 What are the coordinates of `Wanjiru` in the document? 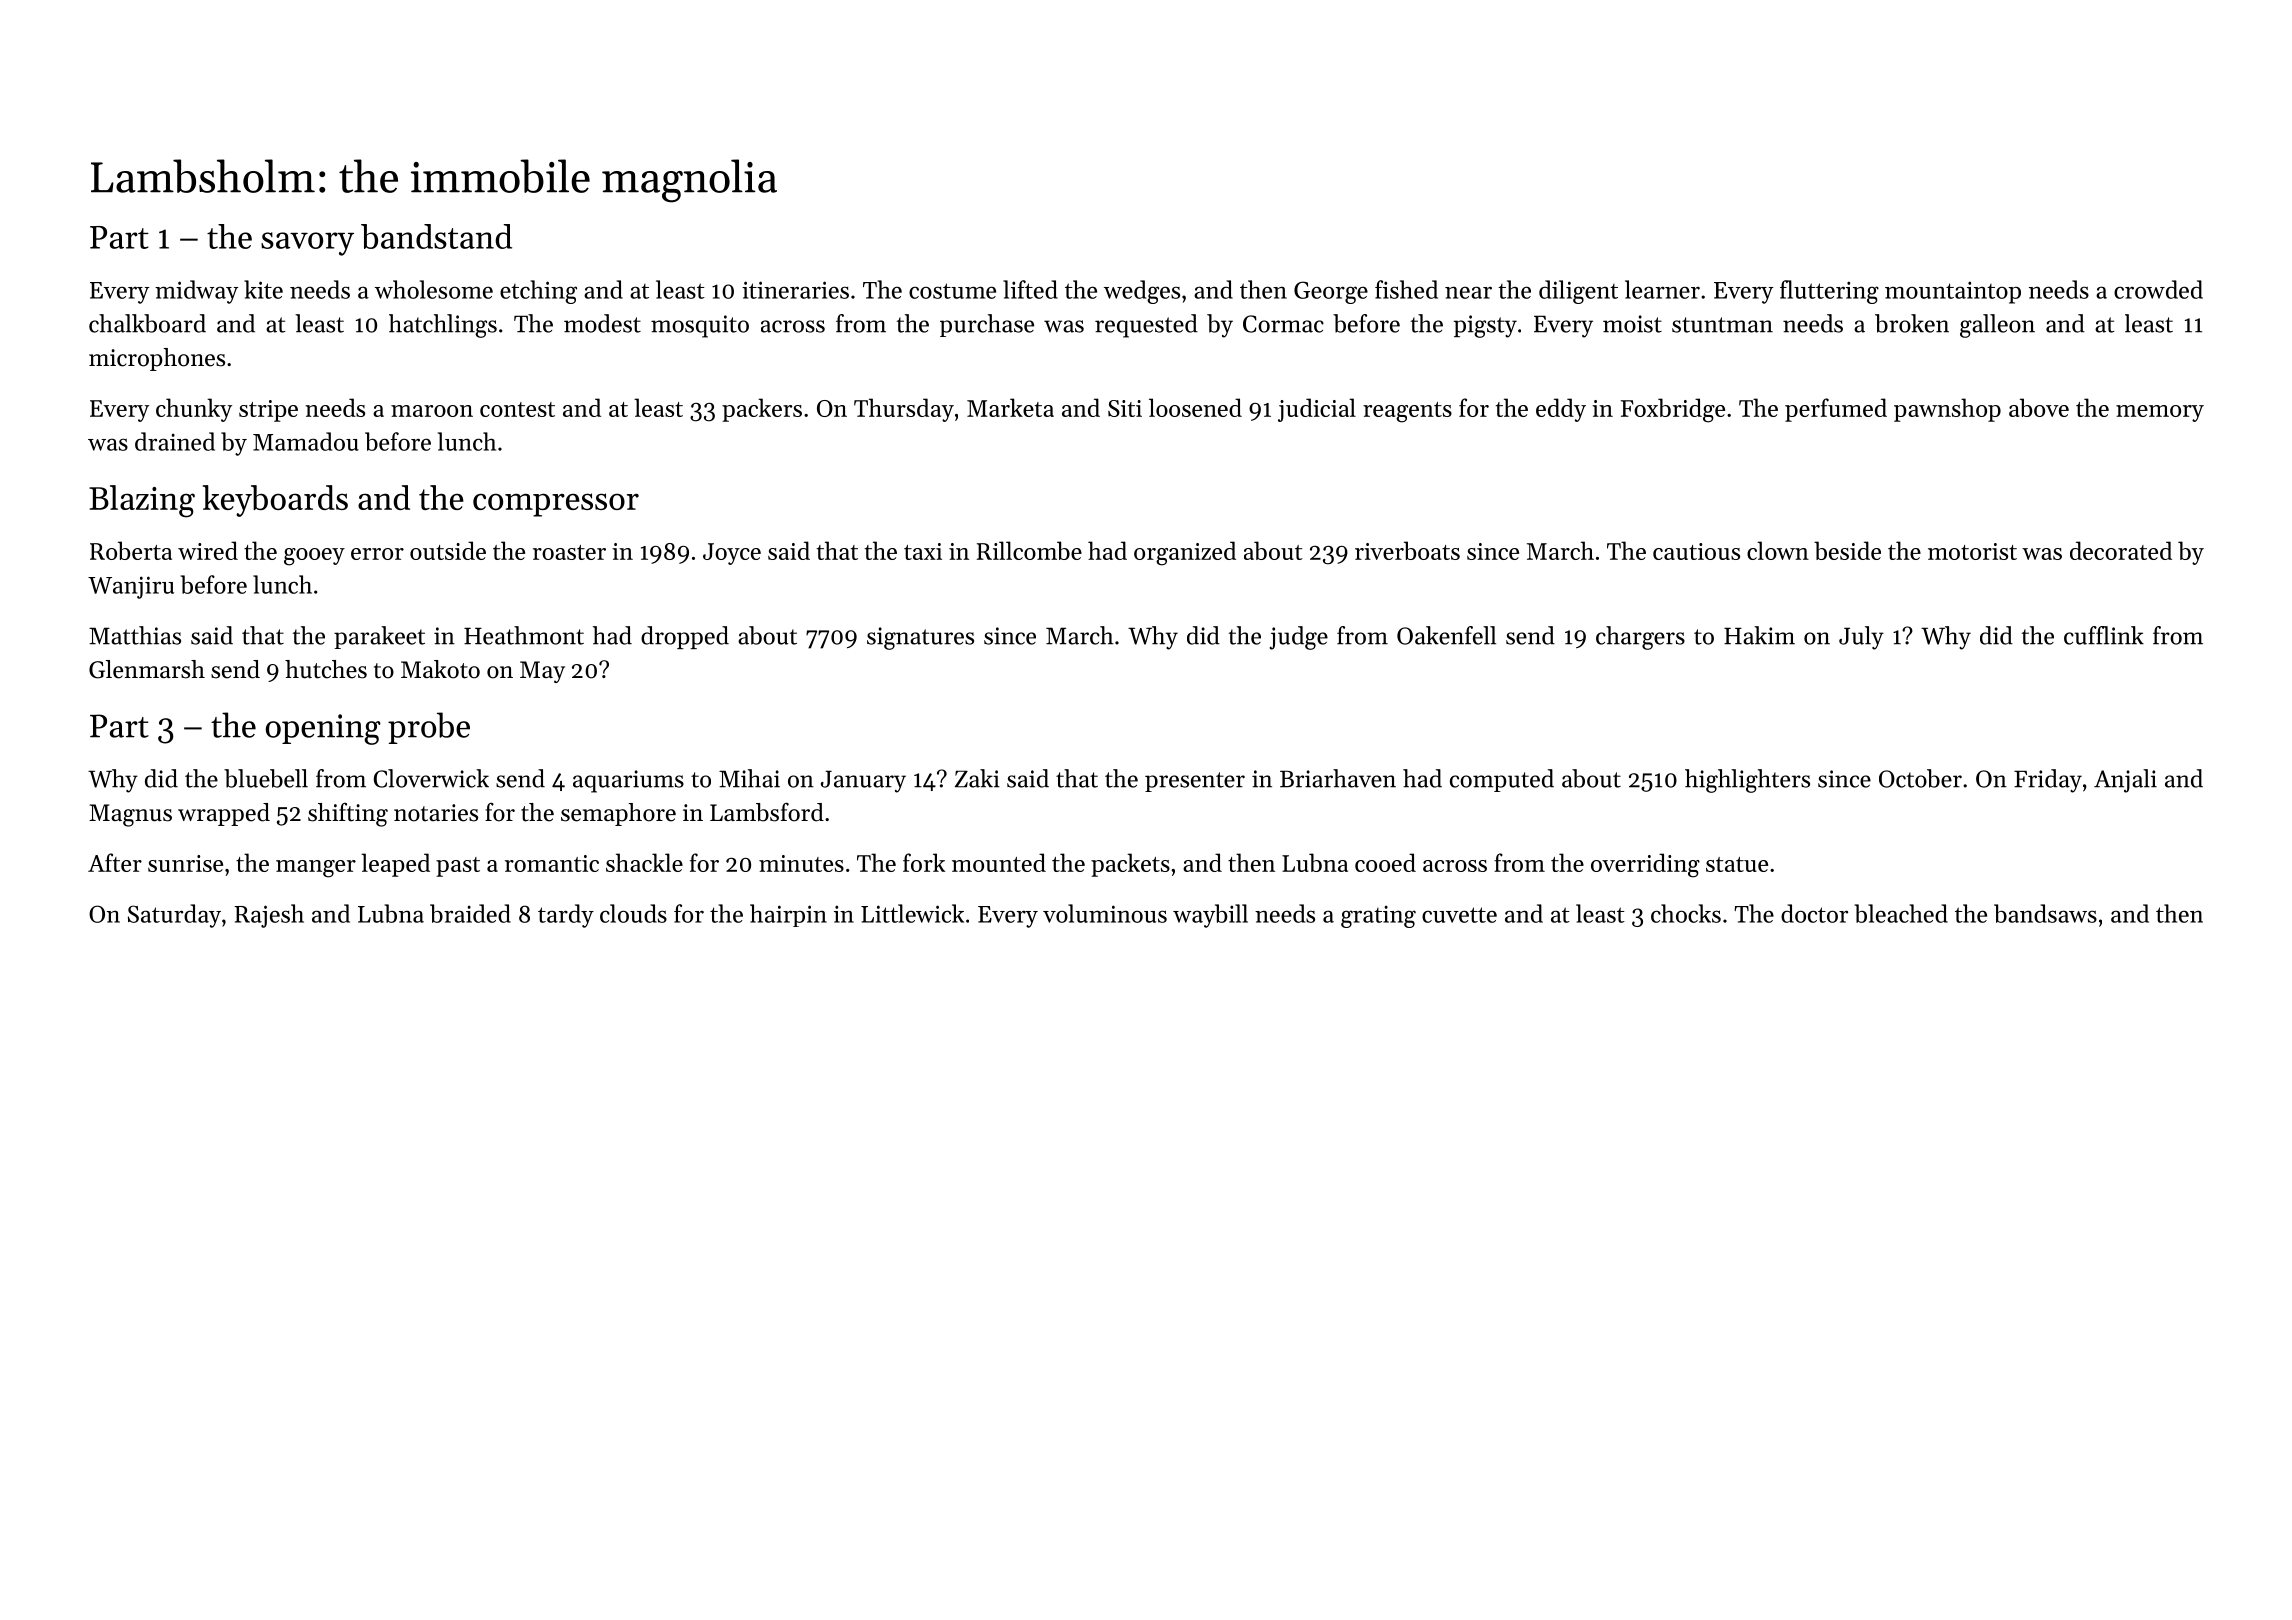 It's located at (131, 587).
